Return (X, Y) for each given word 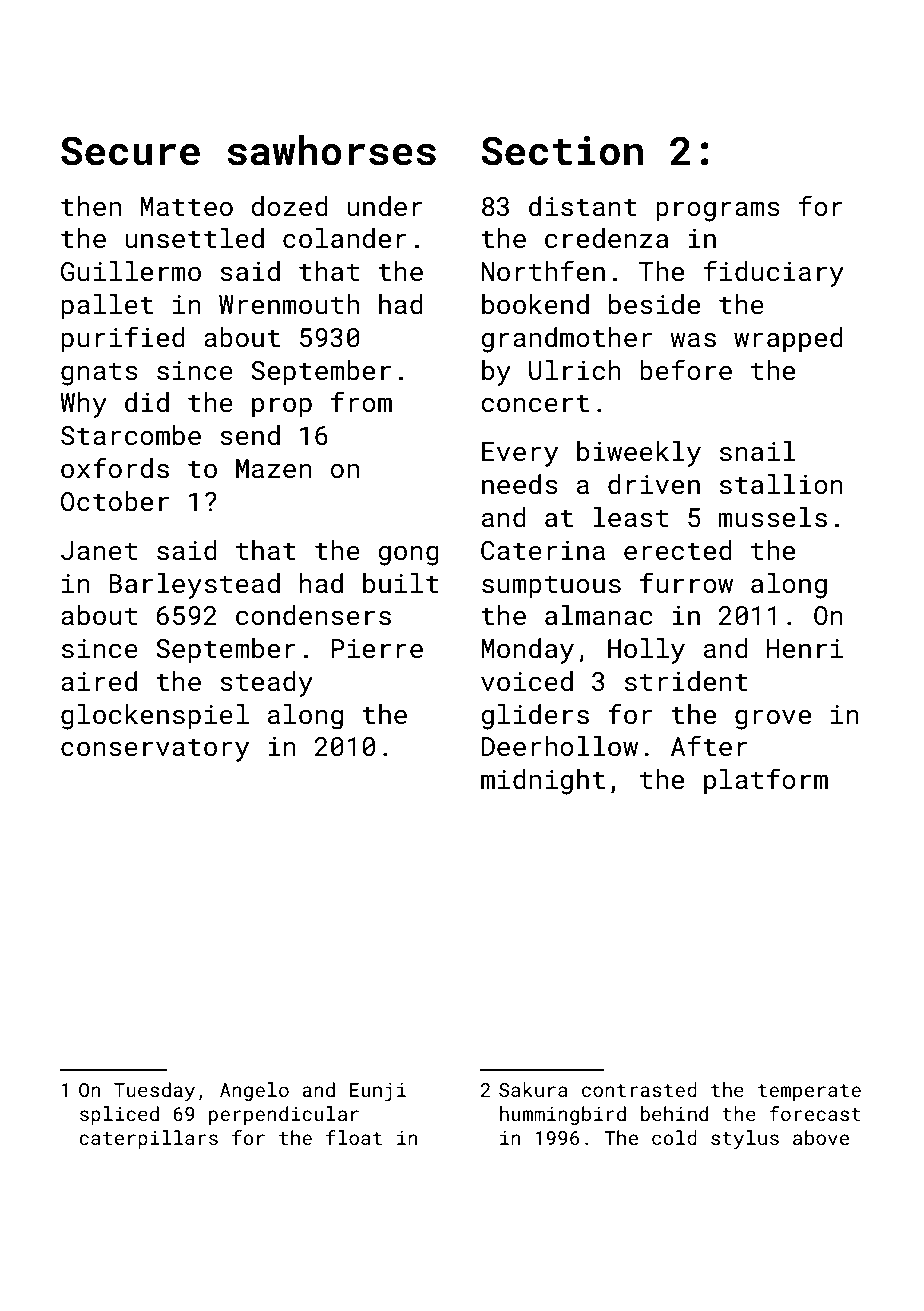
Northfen (543, 271)
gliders (535, 717)
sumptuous (551, 587)
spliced (119, 1115)
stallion (781, 484)
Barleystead (194, 586)
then (91, 206)
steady (266, 684)
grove (773, 720)
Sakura (533, 1089)
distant (583, 206)
